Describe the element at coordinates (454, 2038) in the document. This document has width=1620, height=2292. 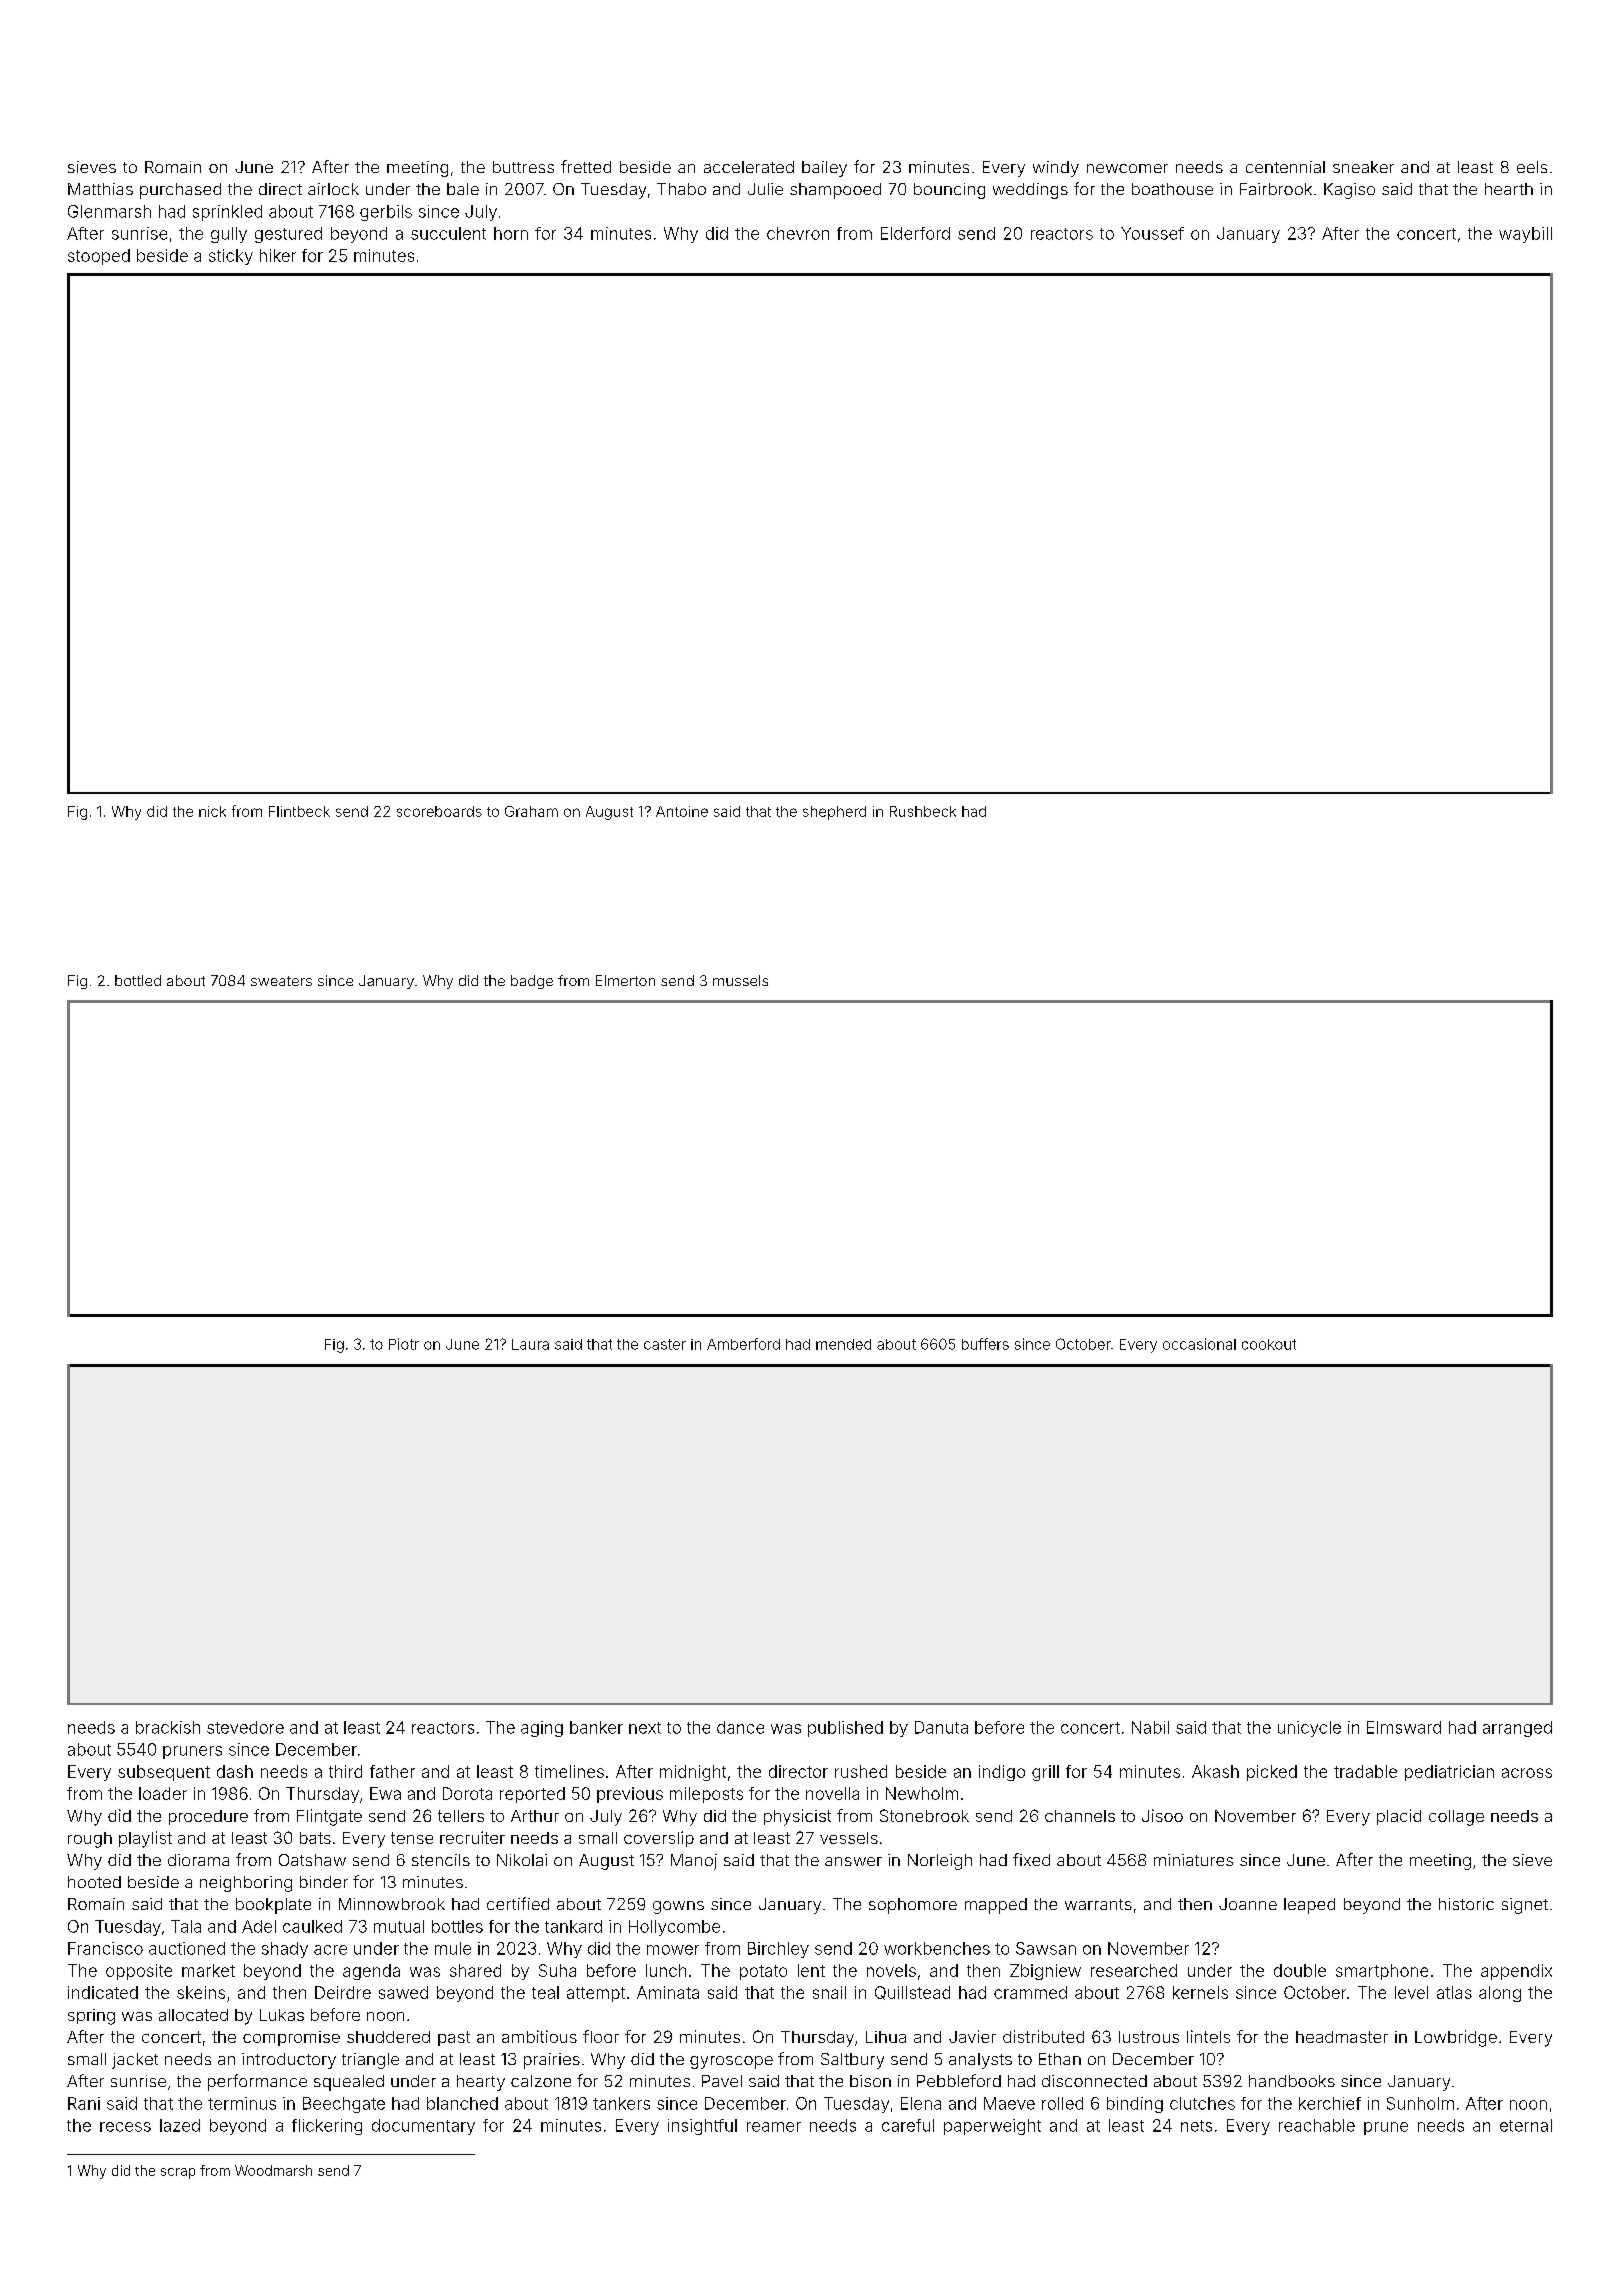
I see `past` at that location.
